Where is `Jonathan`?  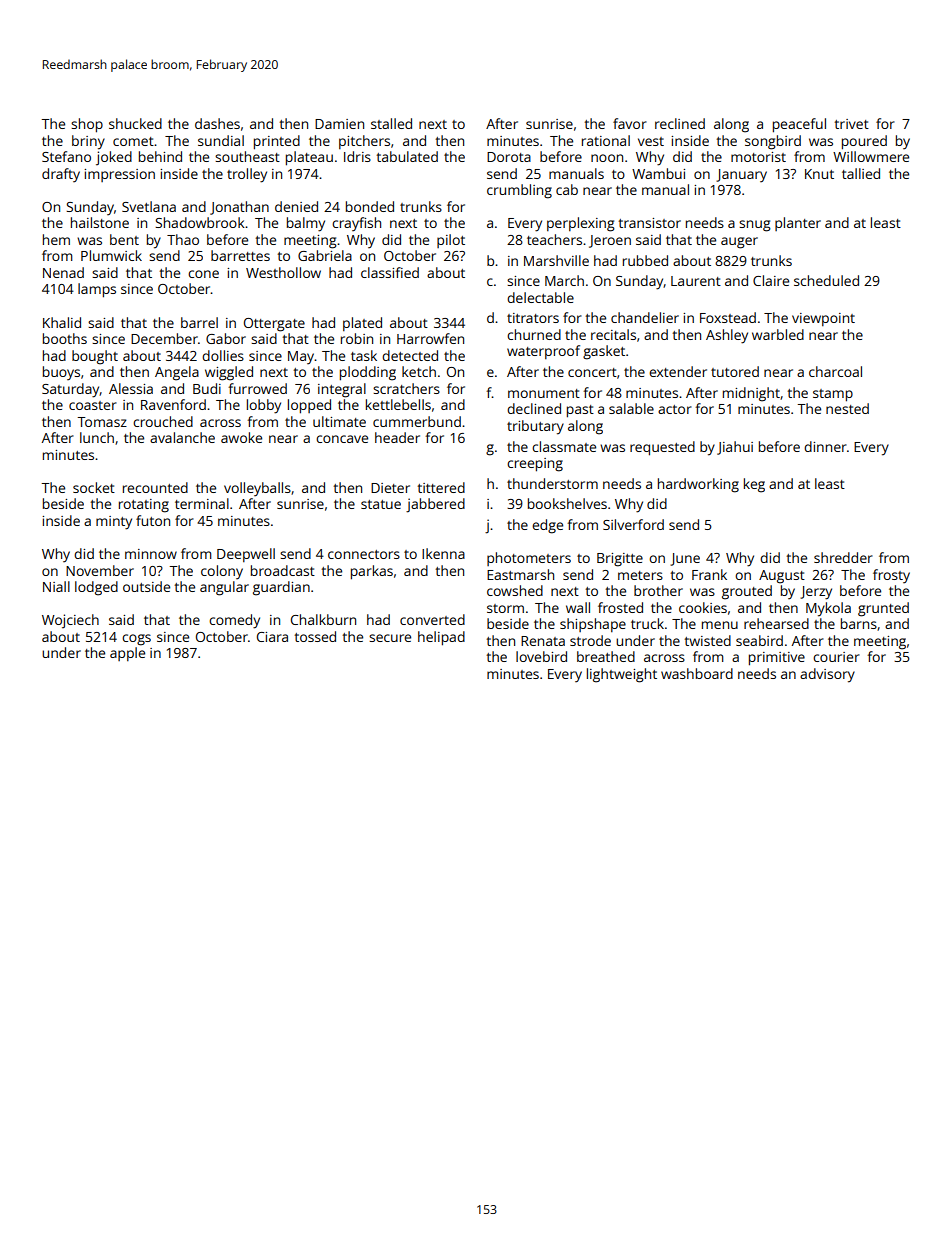 Jonathan is located at coordinates (239, 208).
